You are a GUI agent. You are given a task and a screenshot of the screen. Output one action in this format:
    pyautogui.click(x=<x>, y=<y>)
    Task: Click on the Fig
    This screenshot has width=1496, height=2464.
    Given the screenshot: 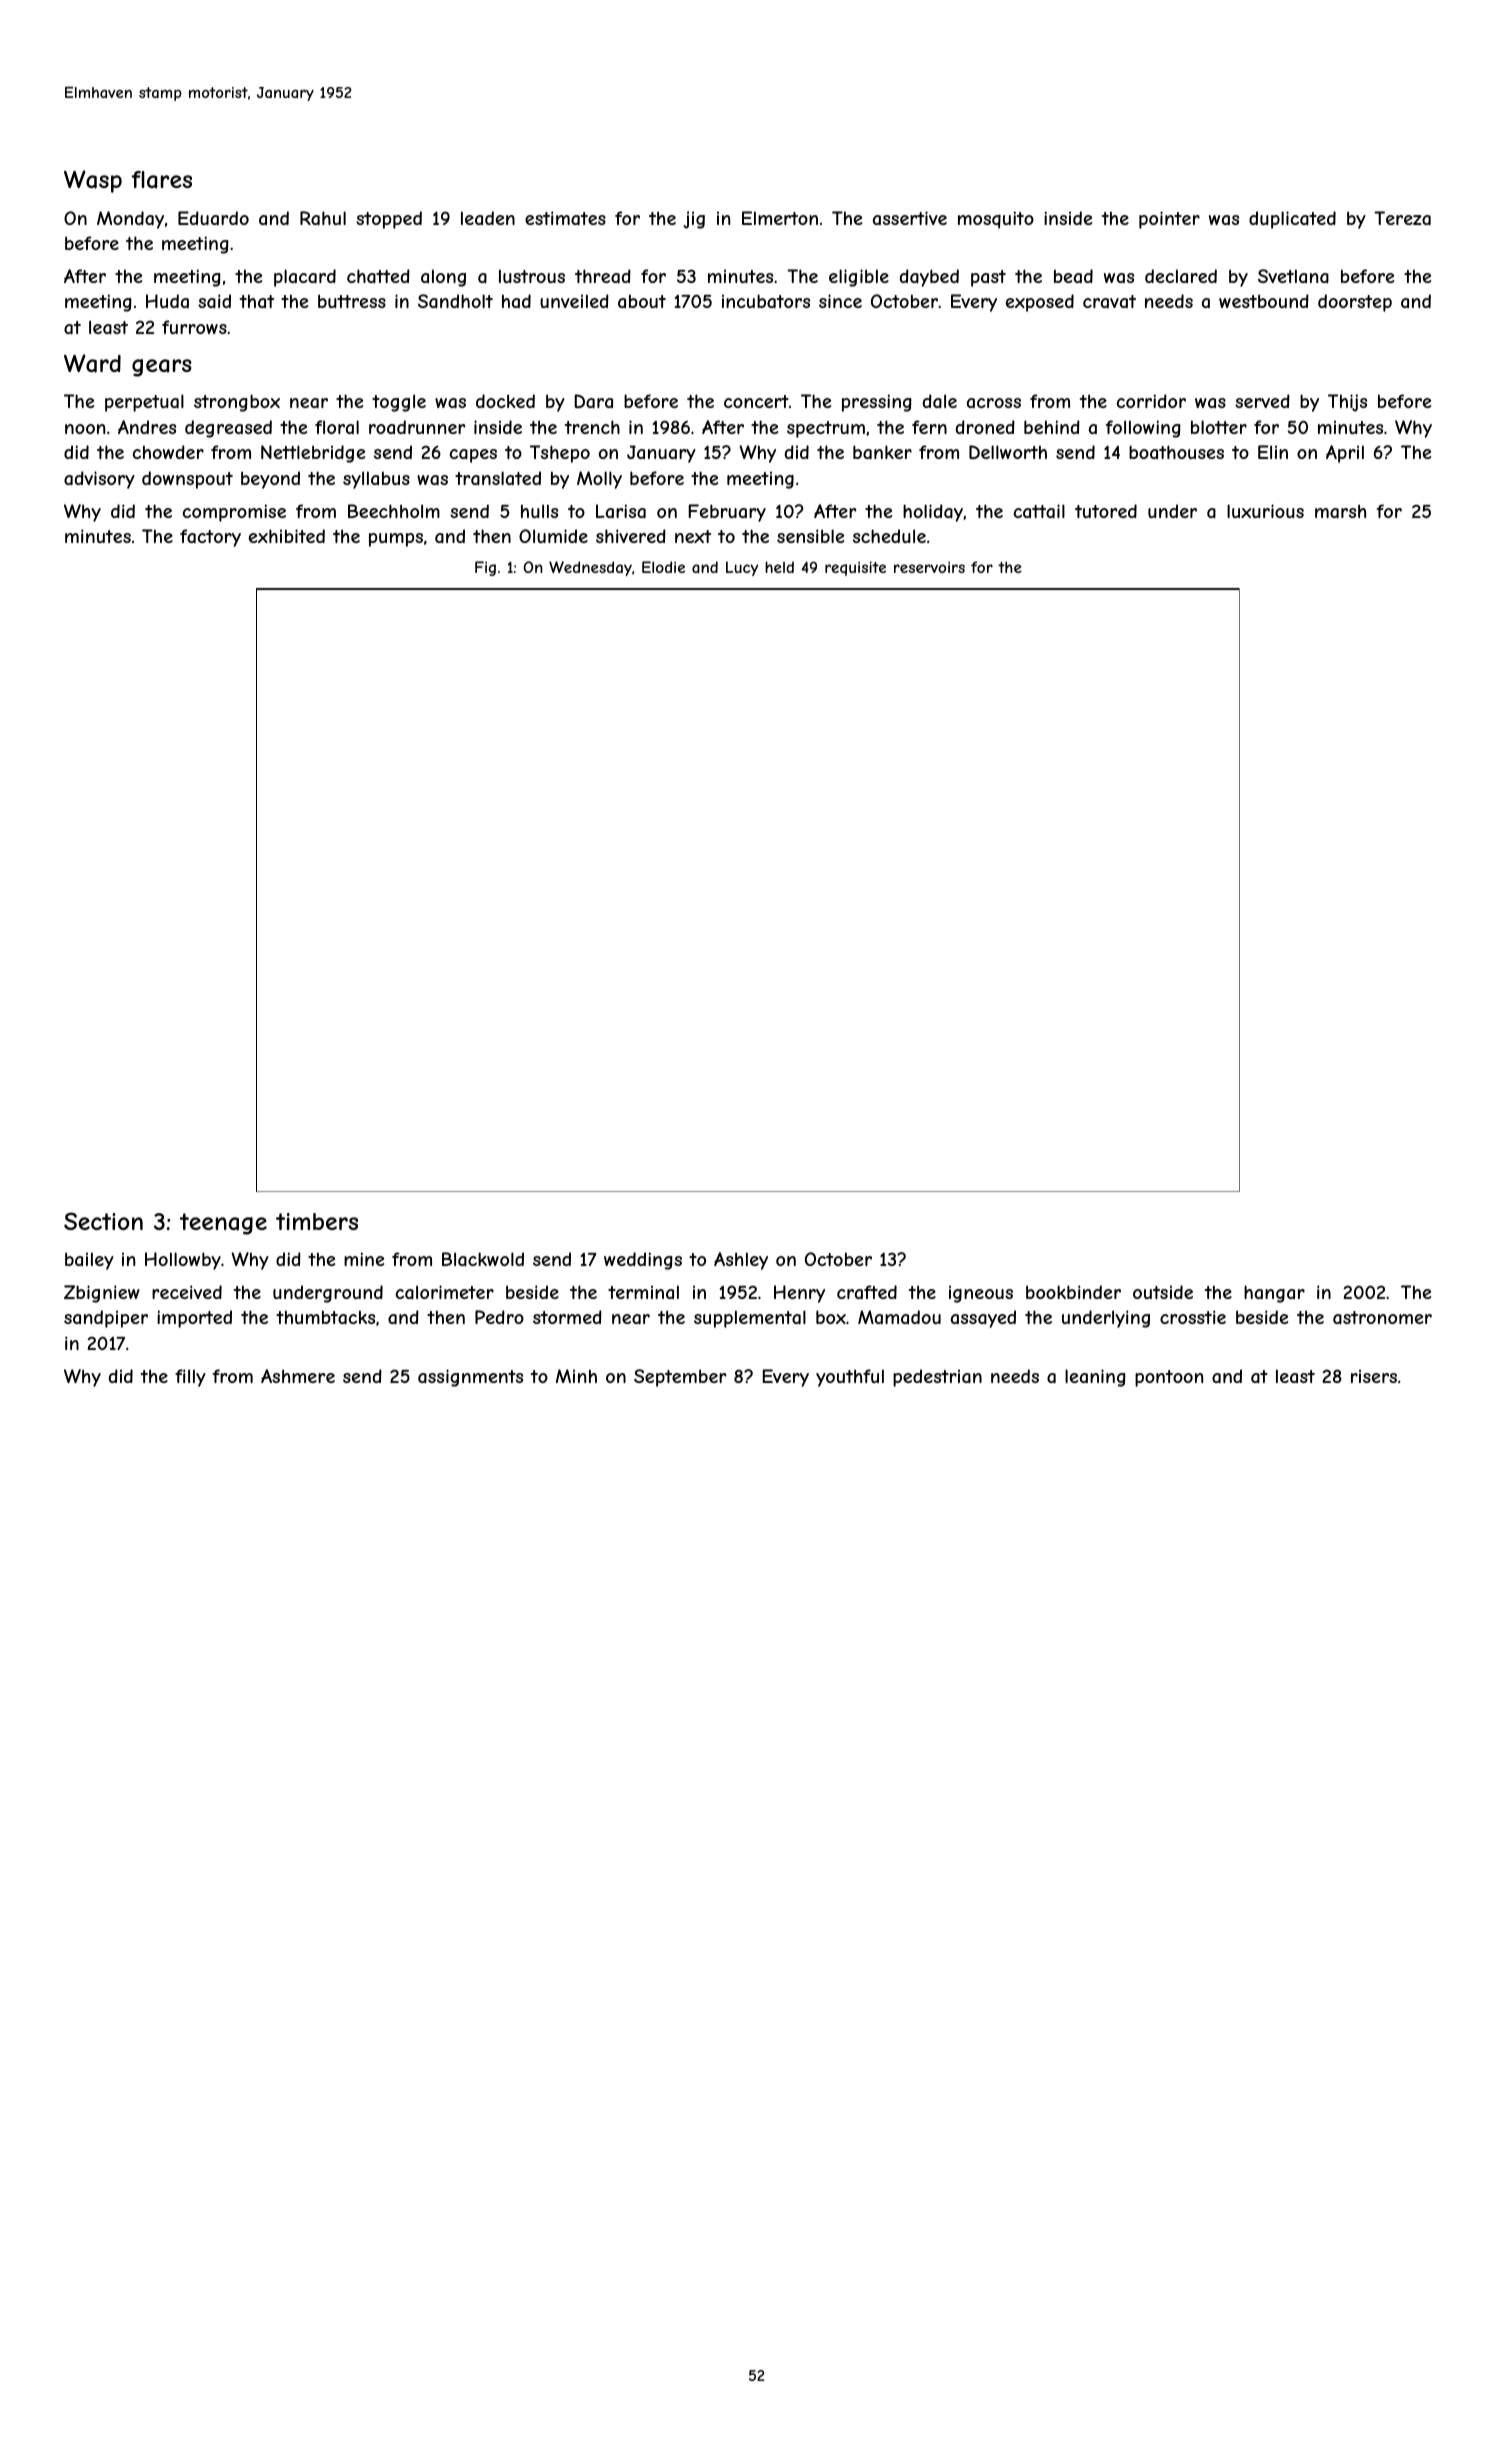 What is the action you would take?
    pyautogui.click(x=485, y=568)
